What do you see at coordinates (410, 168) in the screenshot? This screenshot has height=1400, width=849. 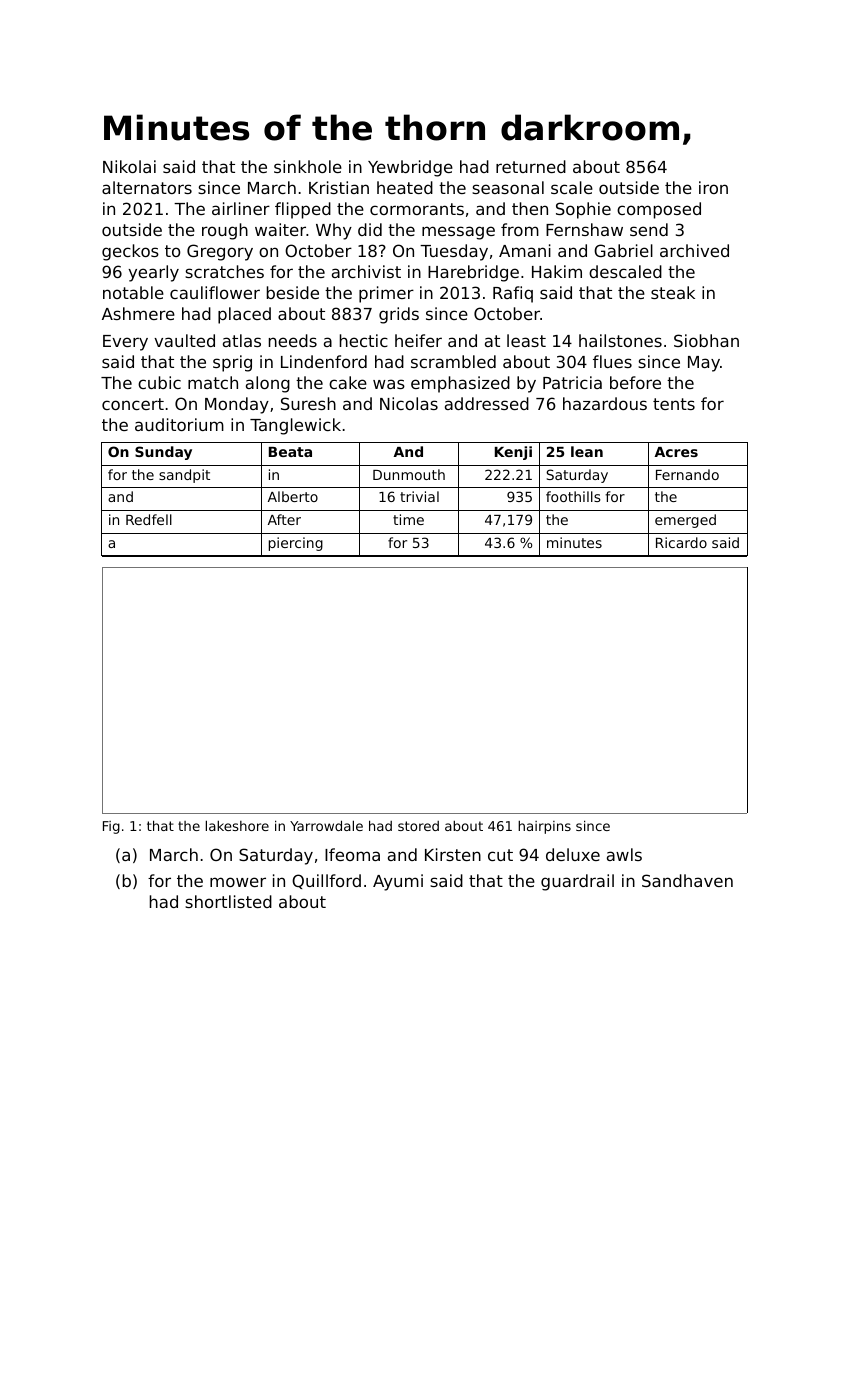 I see `Yewbridge` at bounding box center [410, 168].
